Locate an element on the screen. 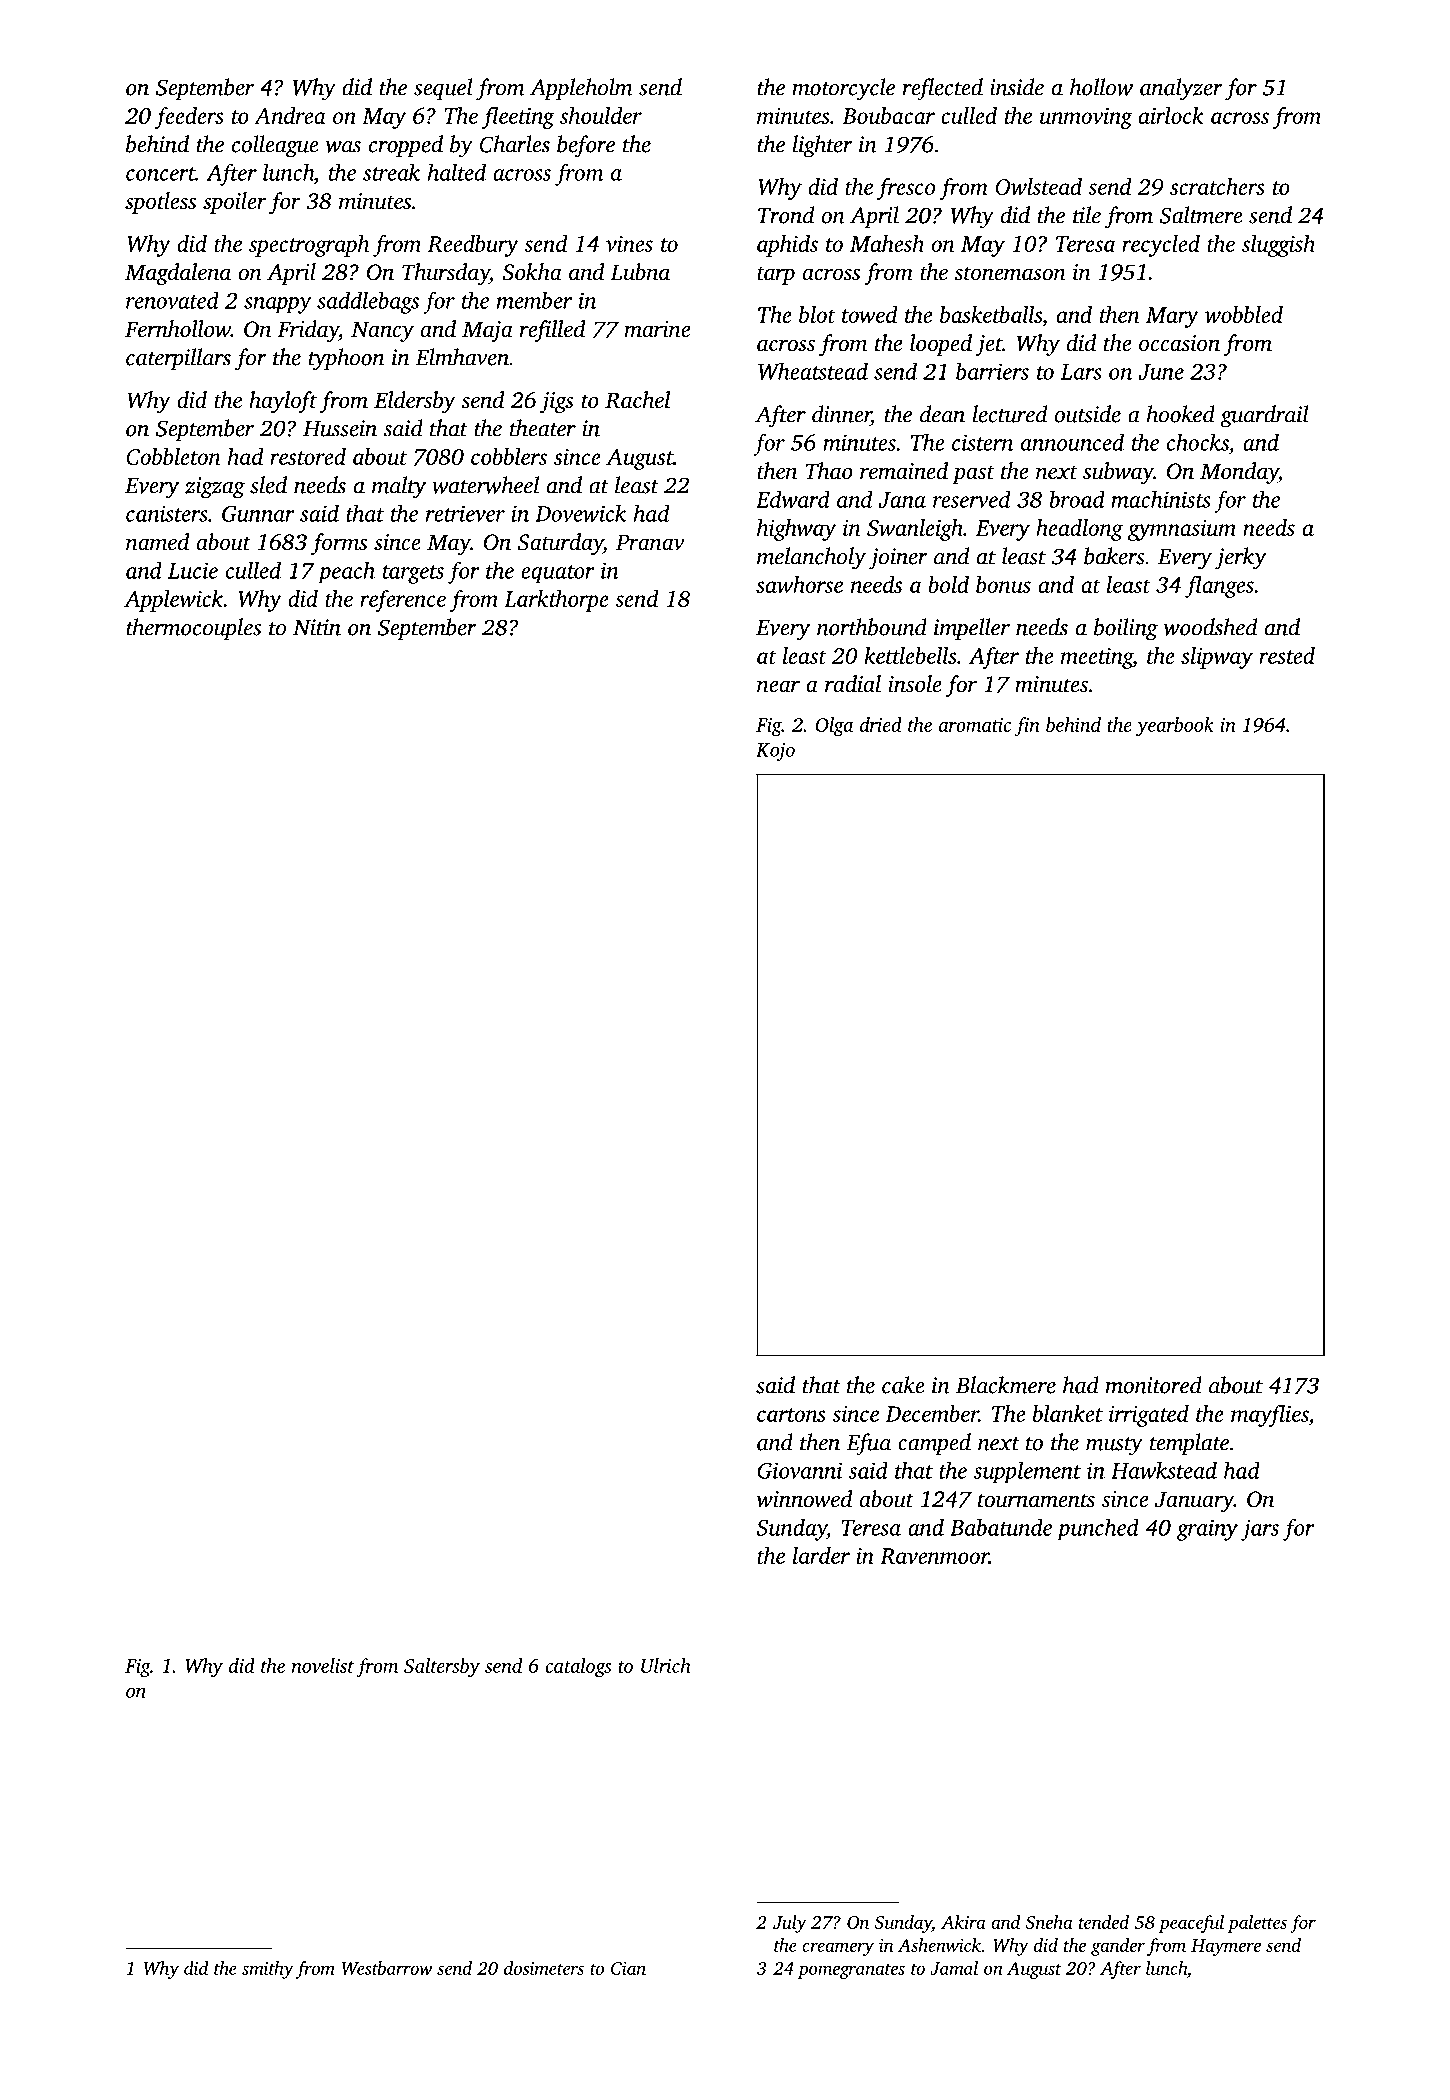 The height and width of the screenshot is (2100, 1450). yearbook is located at coordinates (1175, 727).
